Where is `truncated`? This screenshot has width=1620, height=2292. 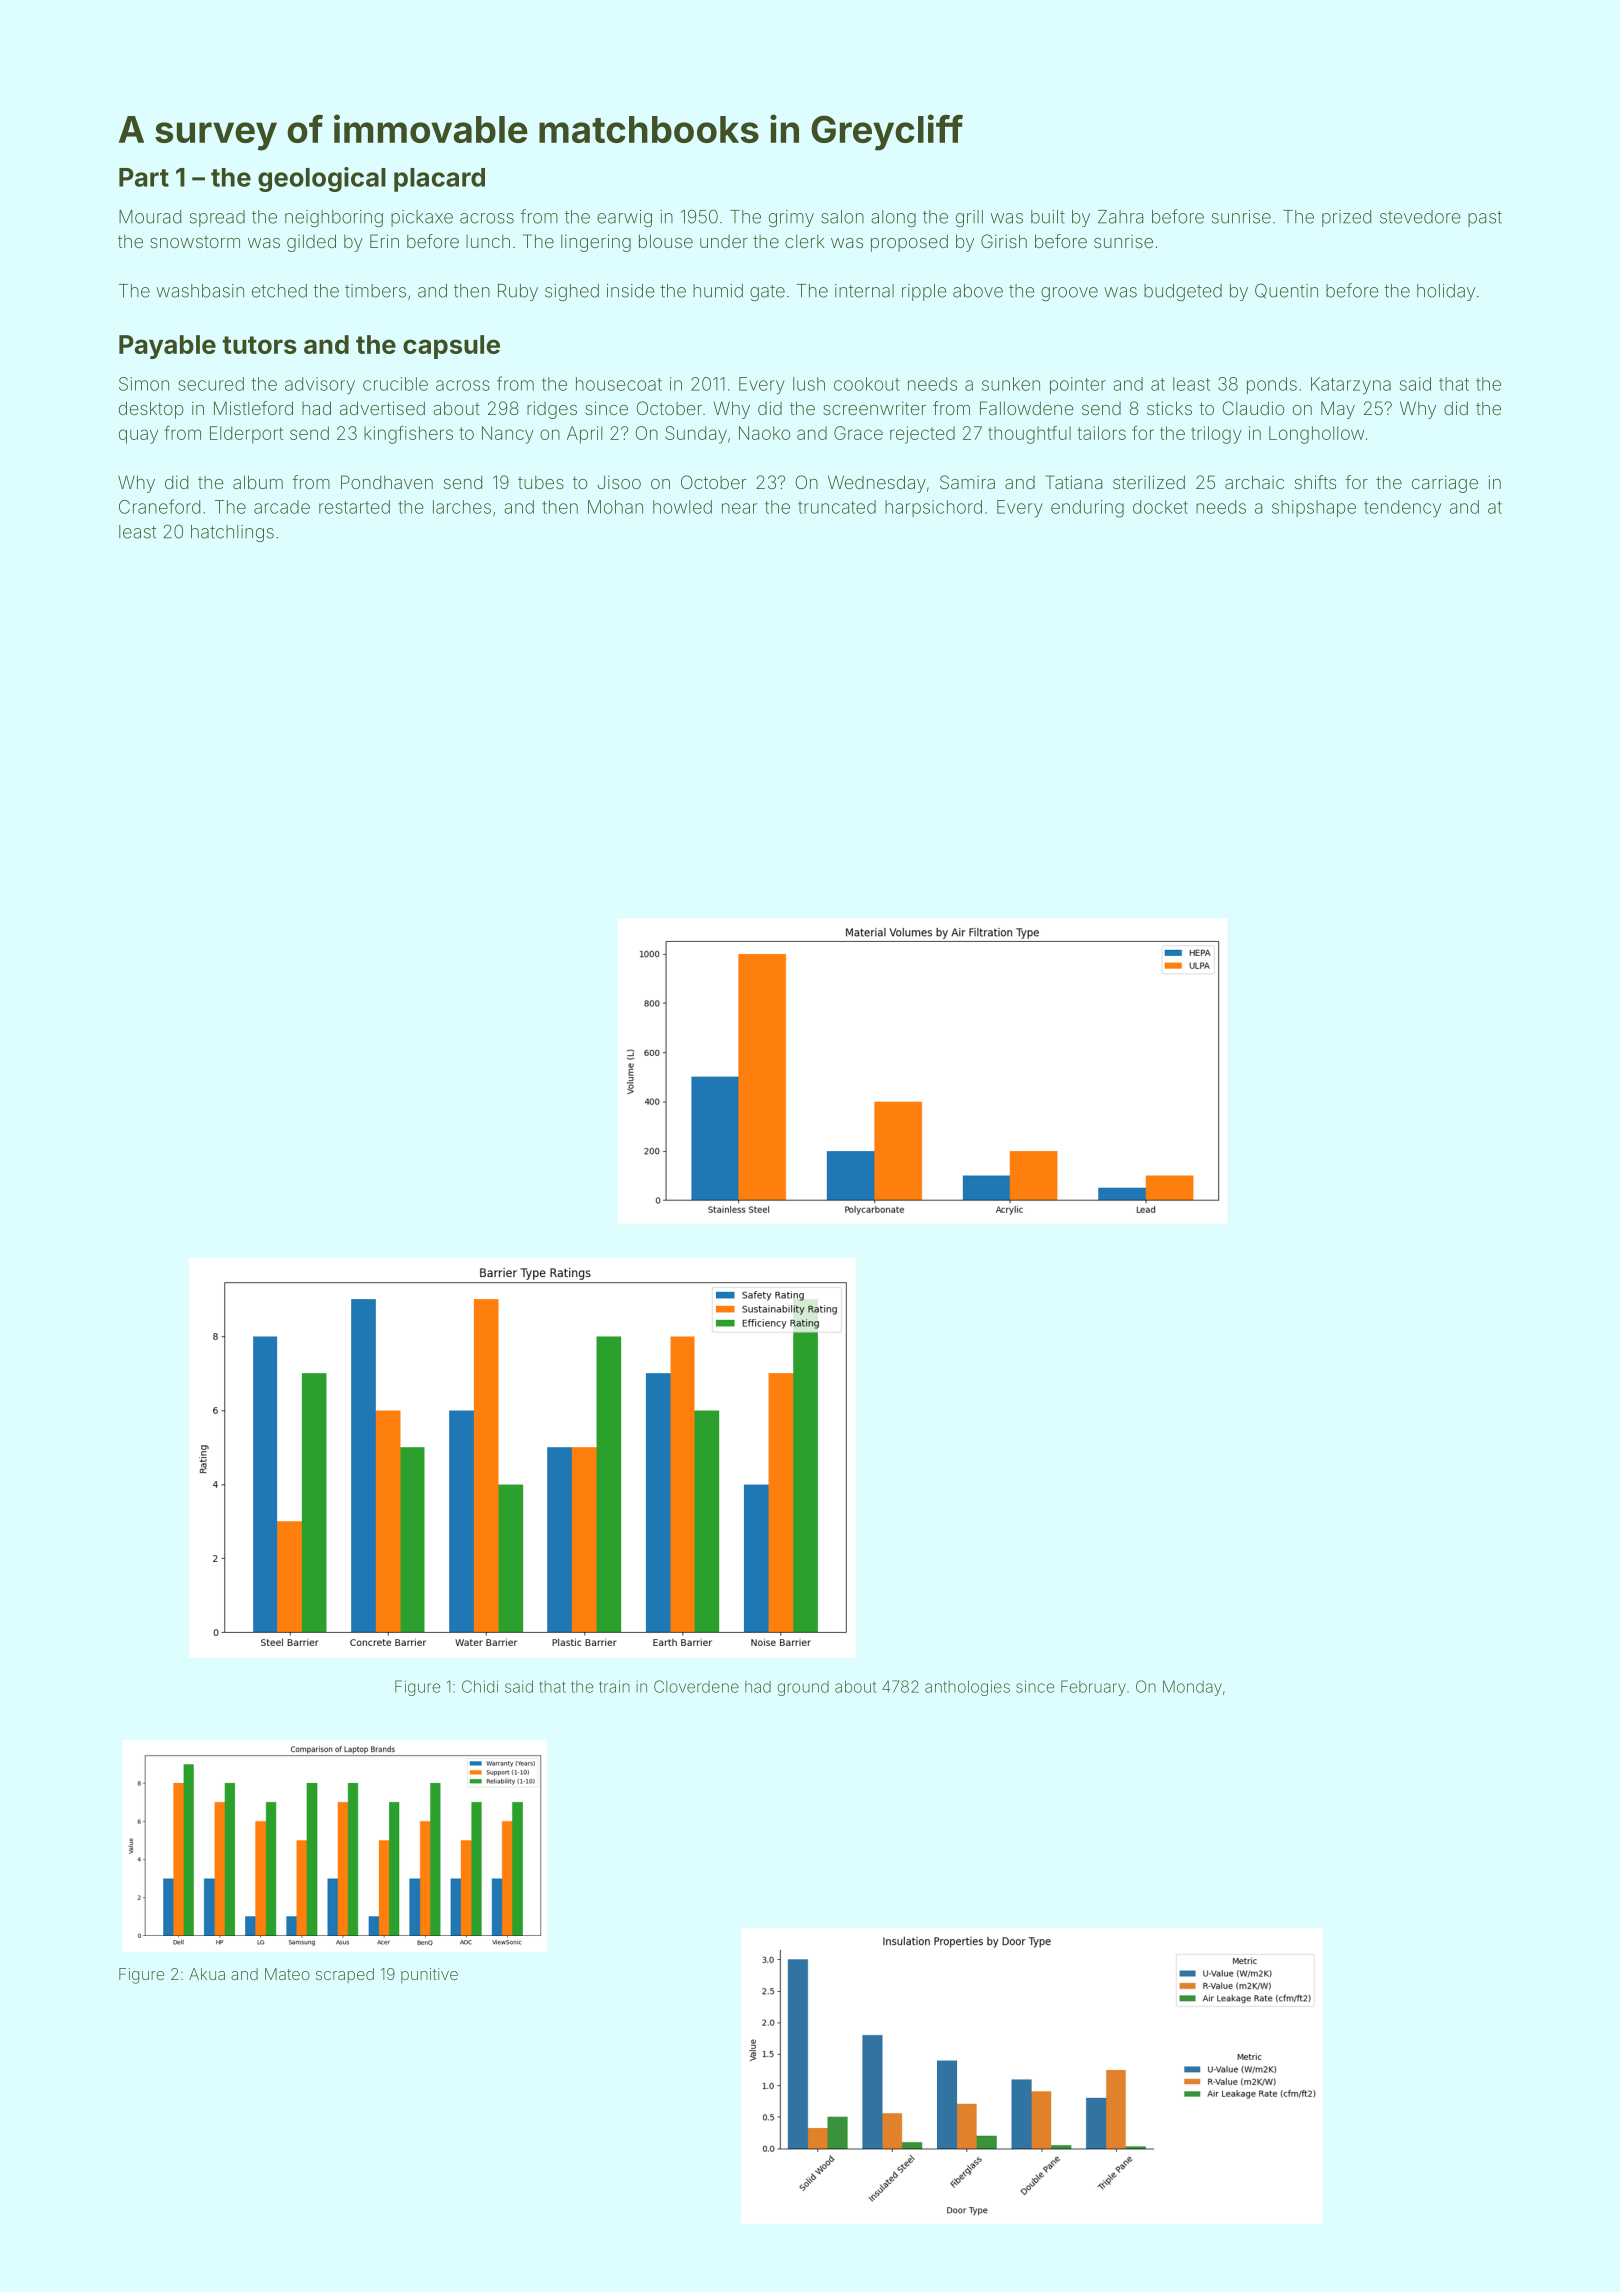
truncated is located at coordinates (837, 507).
